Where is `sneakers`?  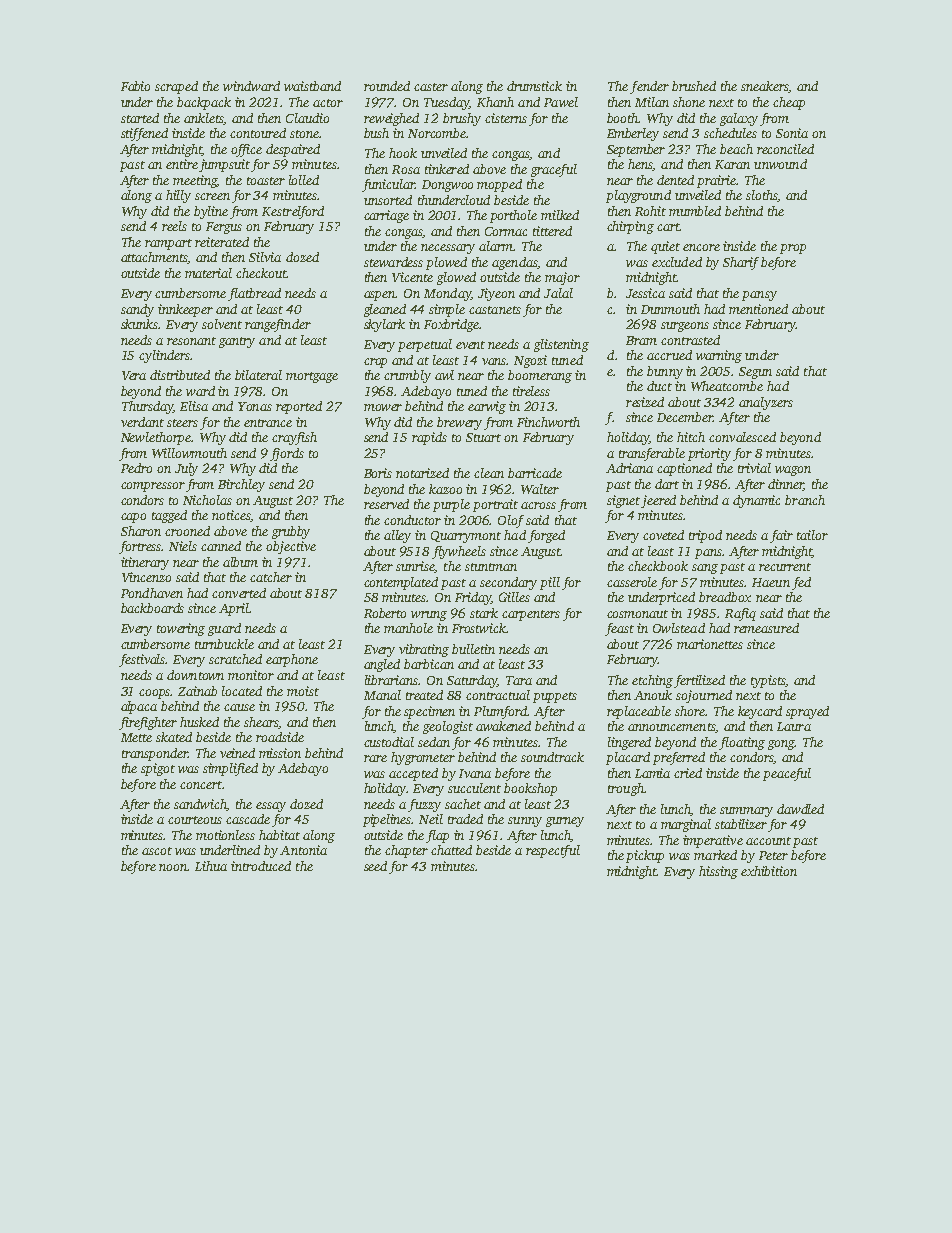
sneakers is located at coordinates (765, 87).
